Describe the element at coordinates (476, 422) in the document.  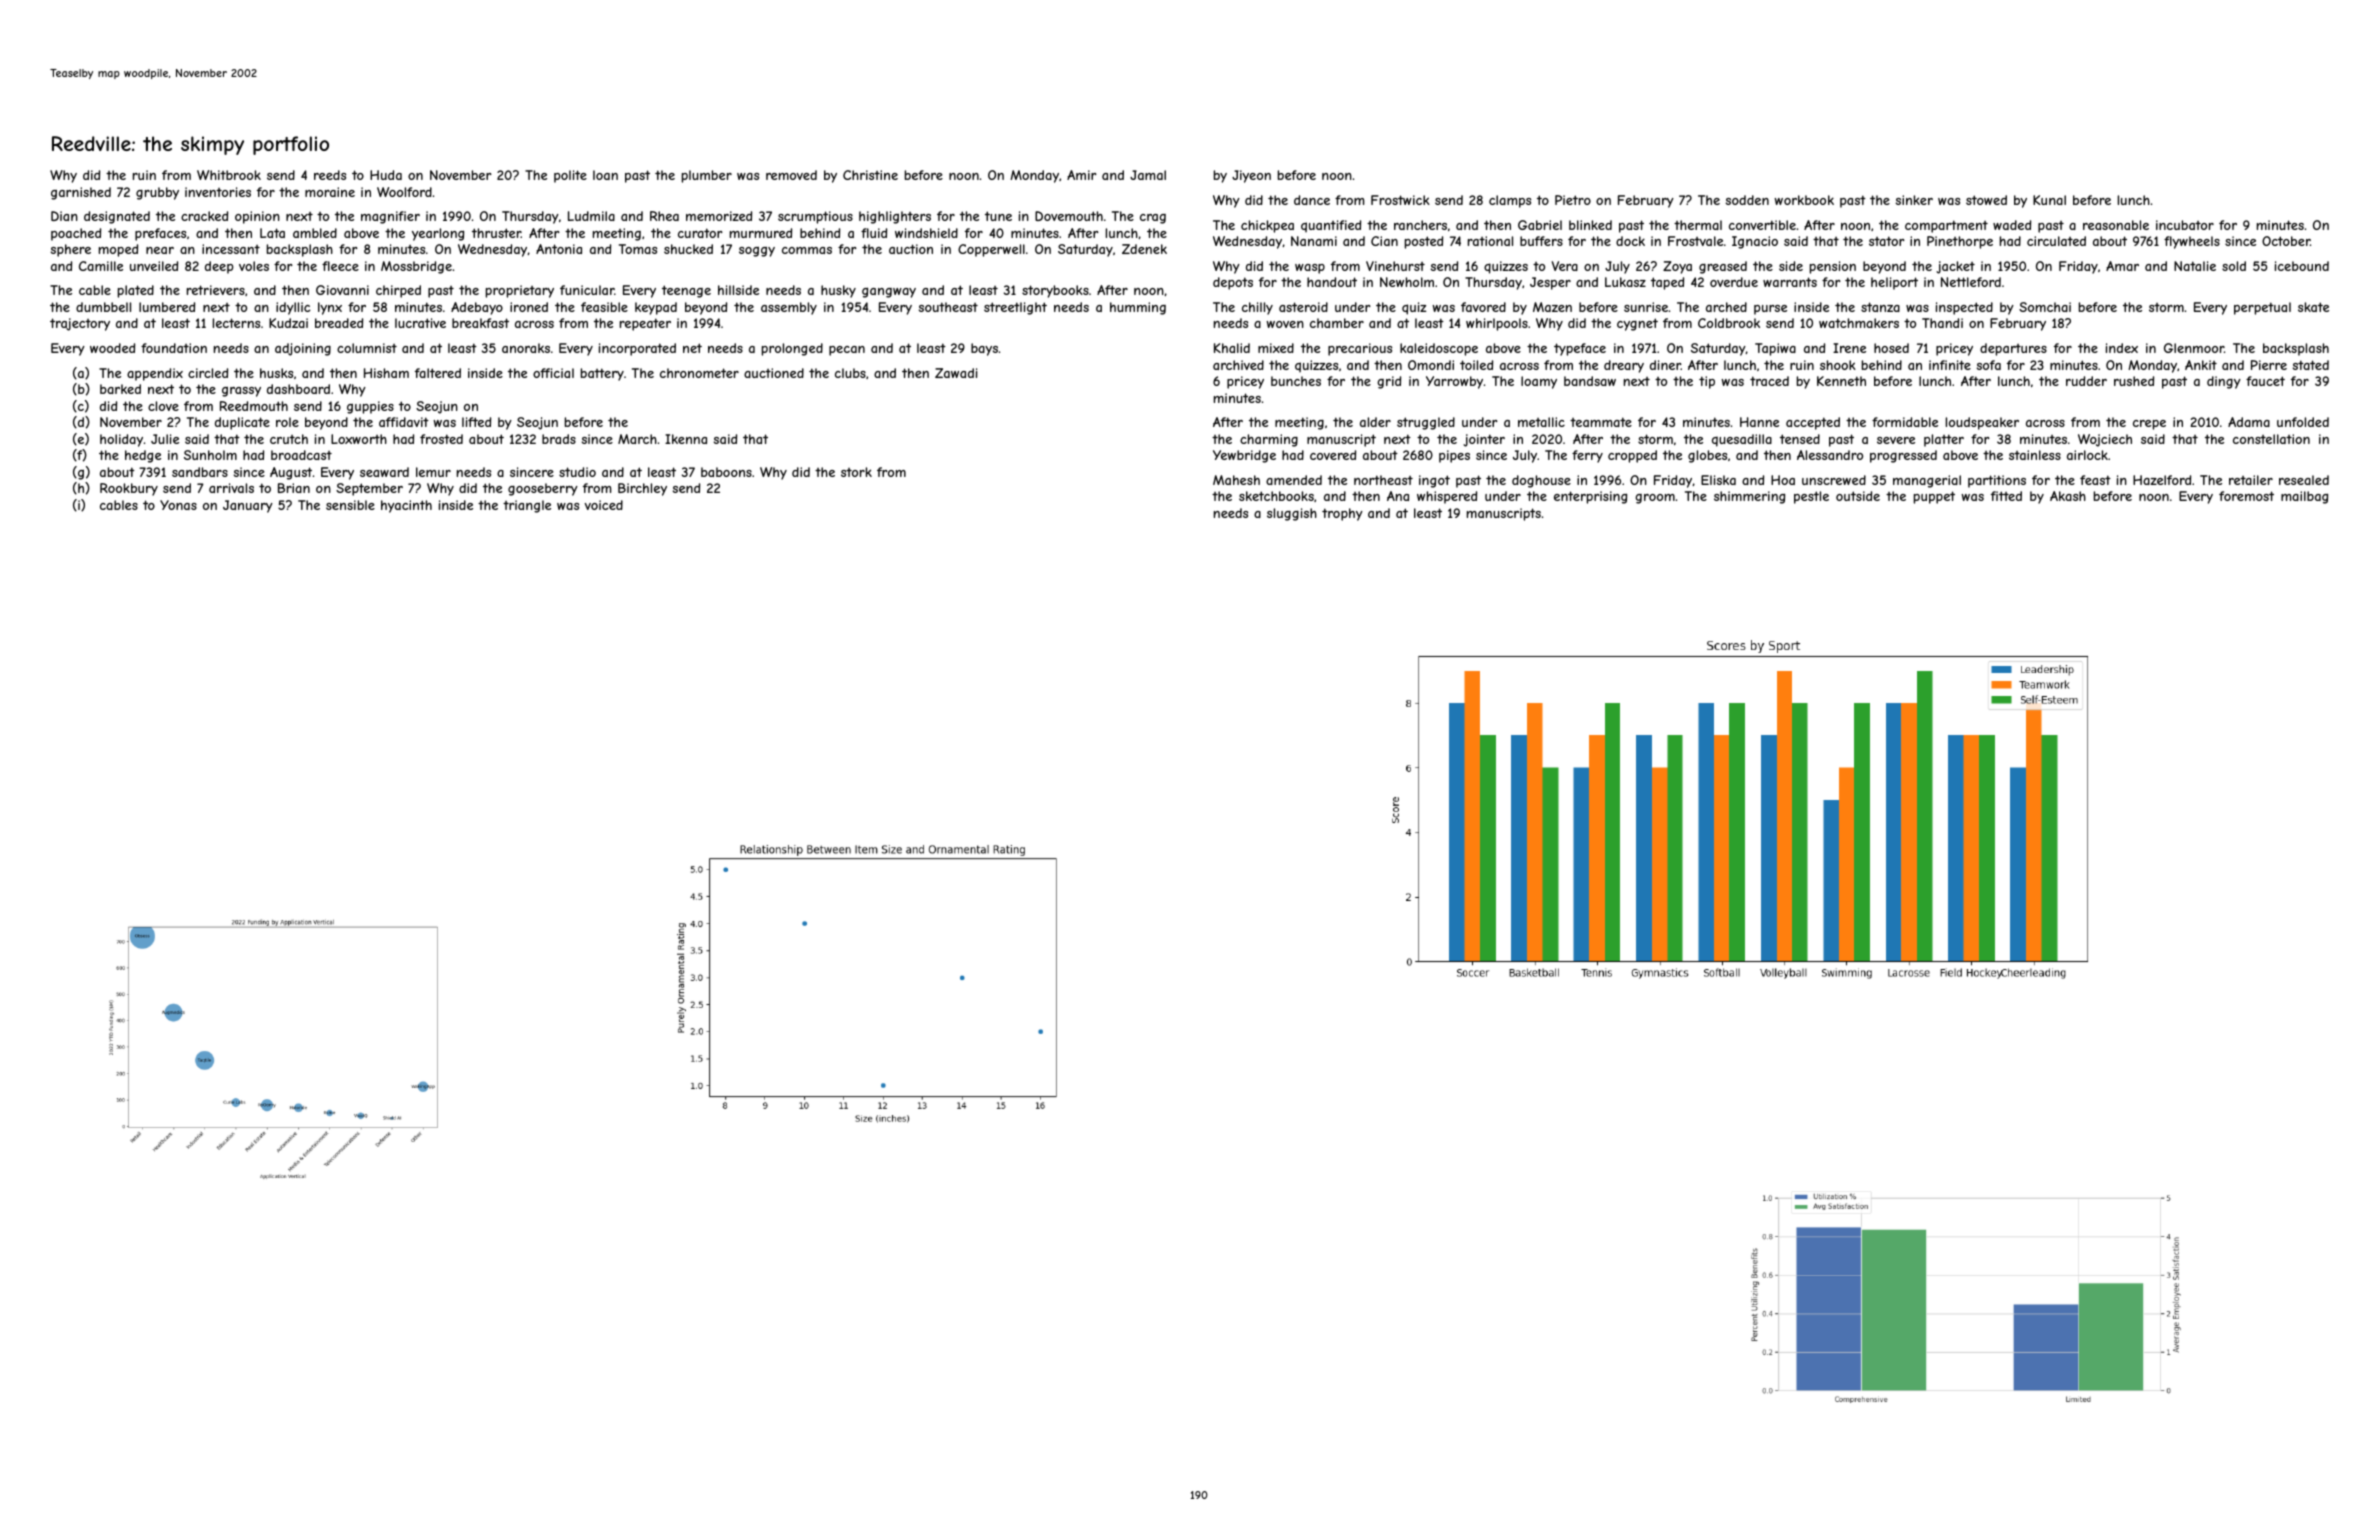
I see `lifted` at that location.
